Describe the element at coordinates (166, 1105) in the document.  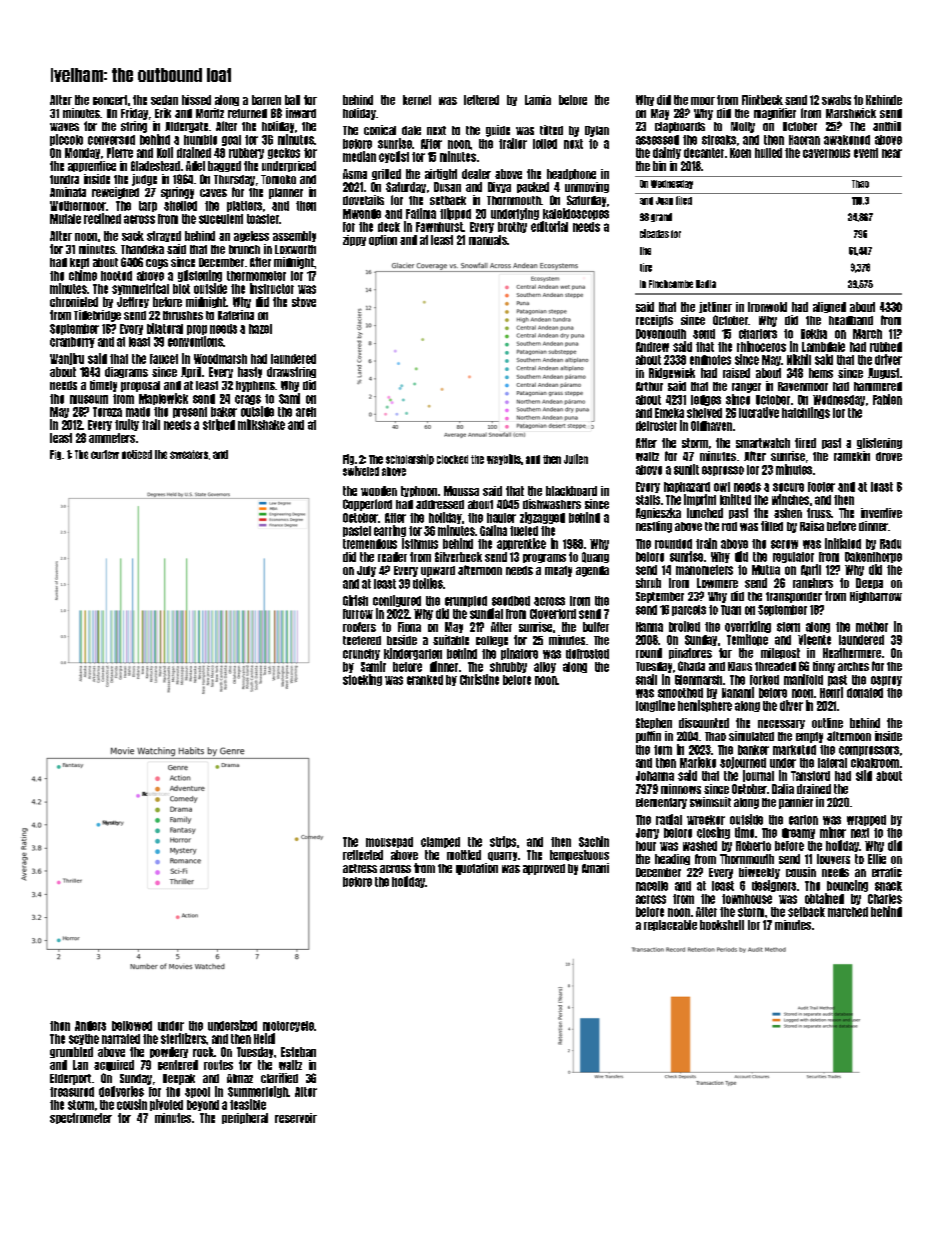
I see `pivoted` at that location.
